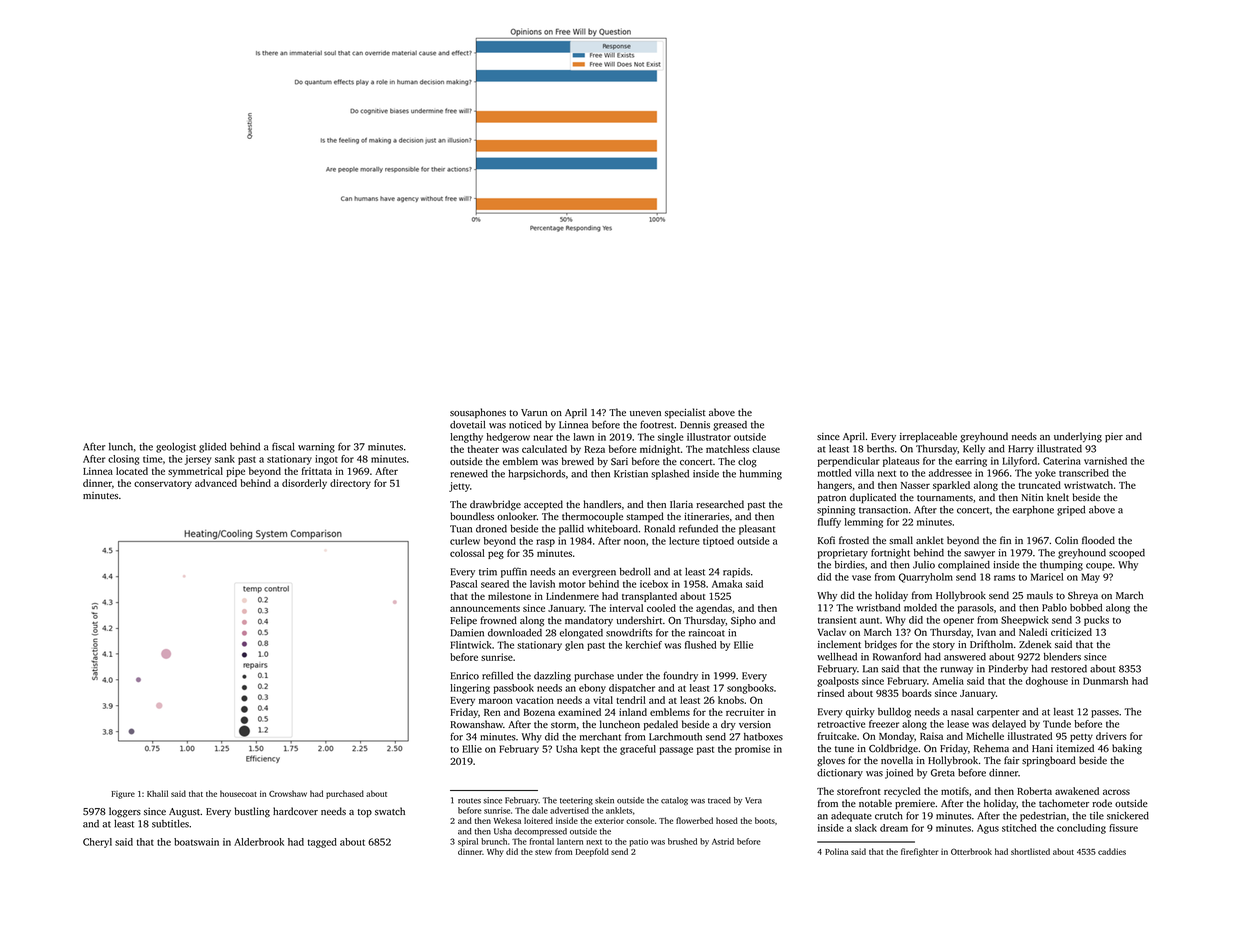 The height and width of the page is (952, 1233). Describe the element at coordinates (517, 516) in the page. I see `onlooker` at that location.
